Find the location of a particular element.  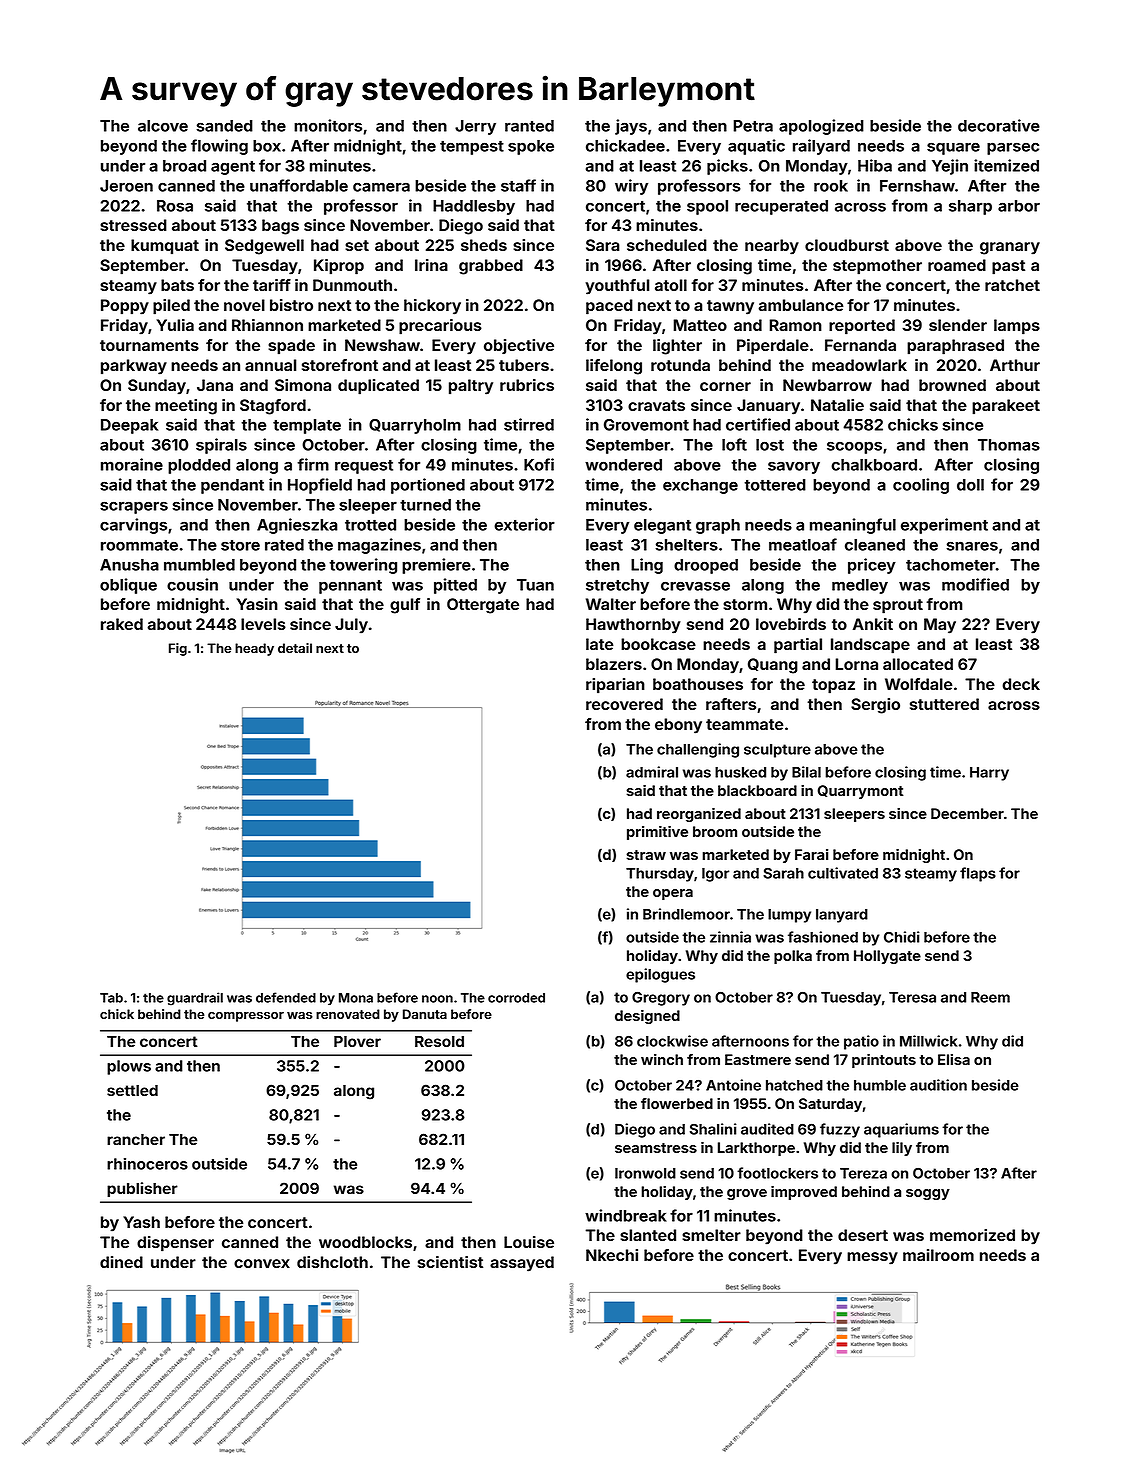

convex is located at coordinates (262, 1263).
